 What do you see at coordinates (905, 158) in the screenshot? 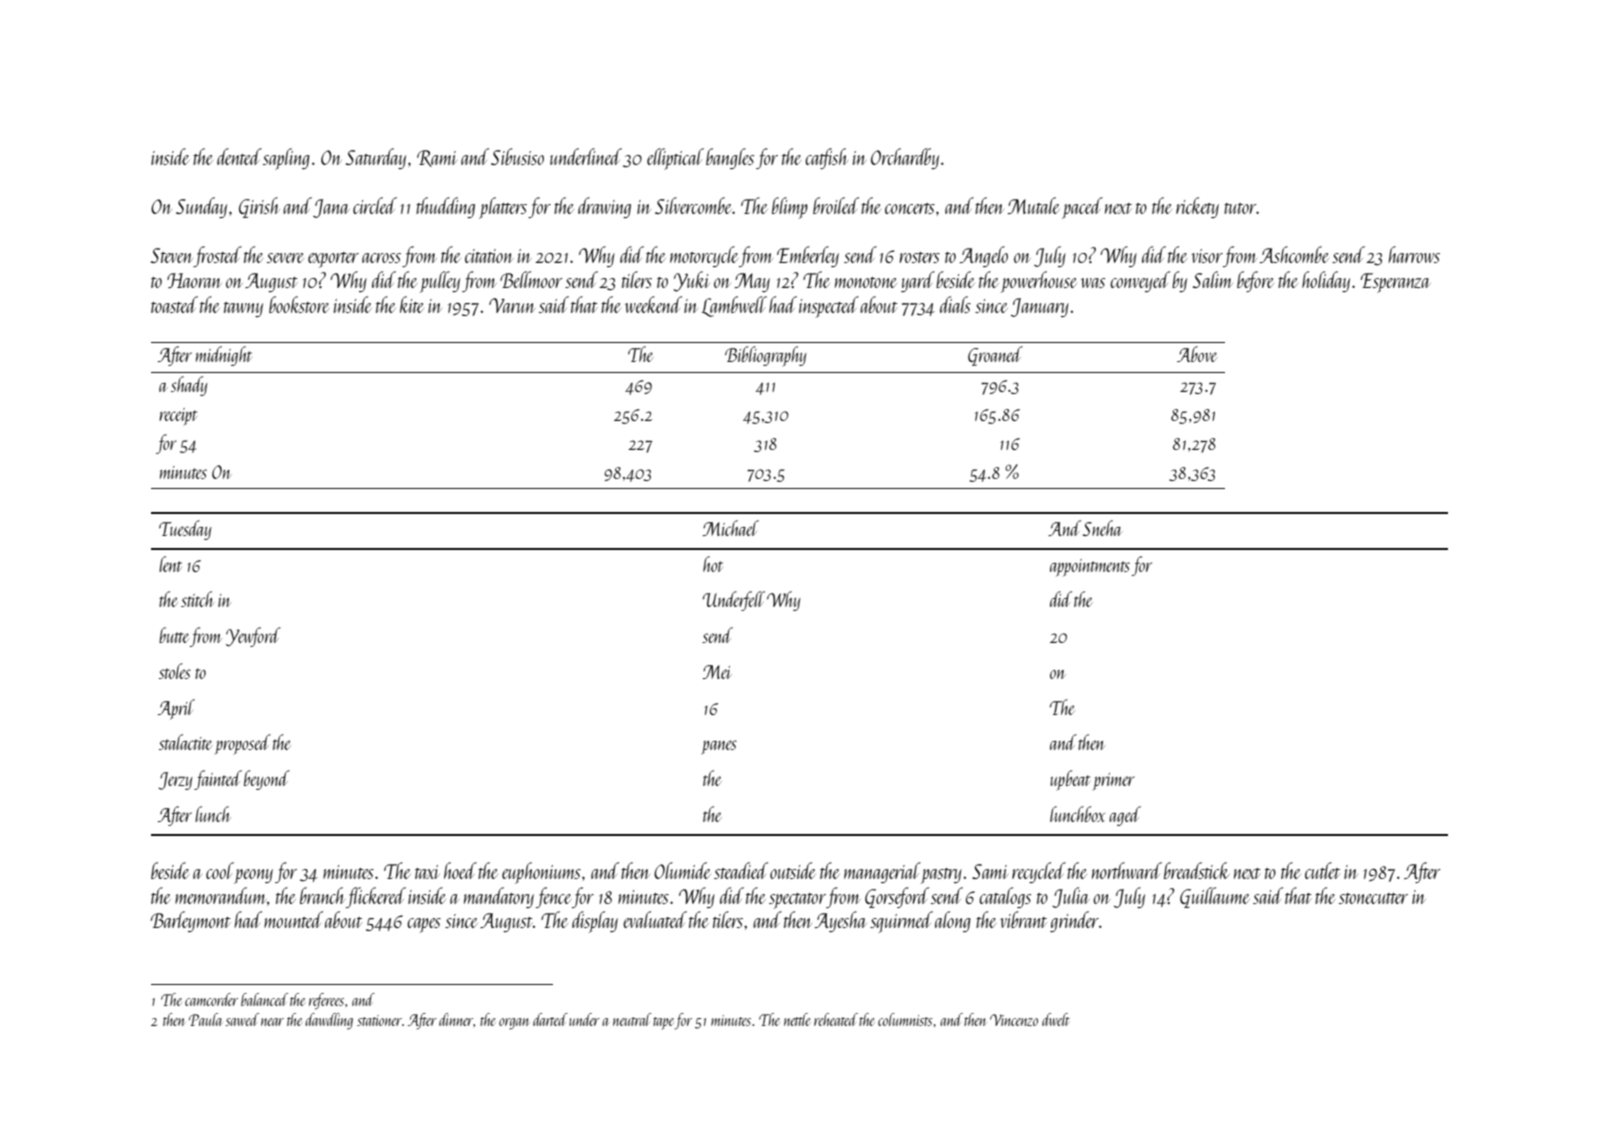
I see `Orchardby` at bounding box center [905, 158].
